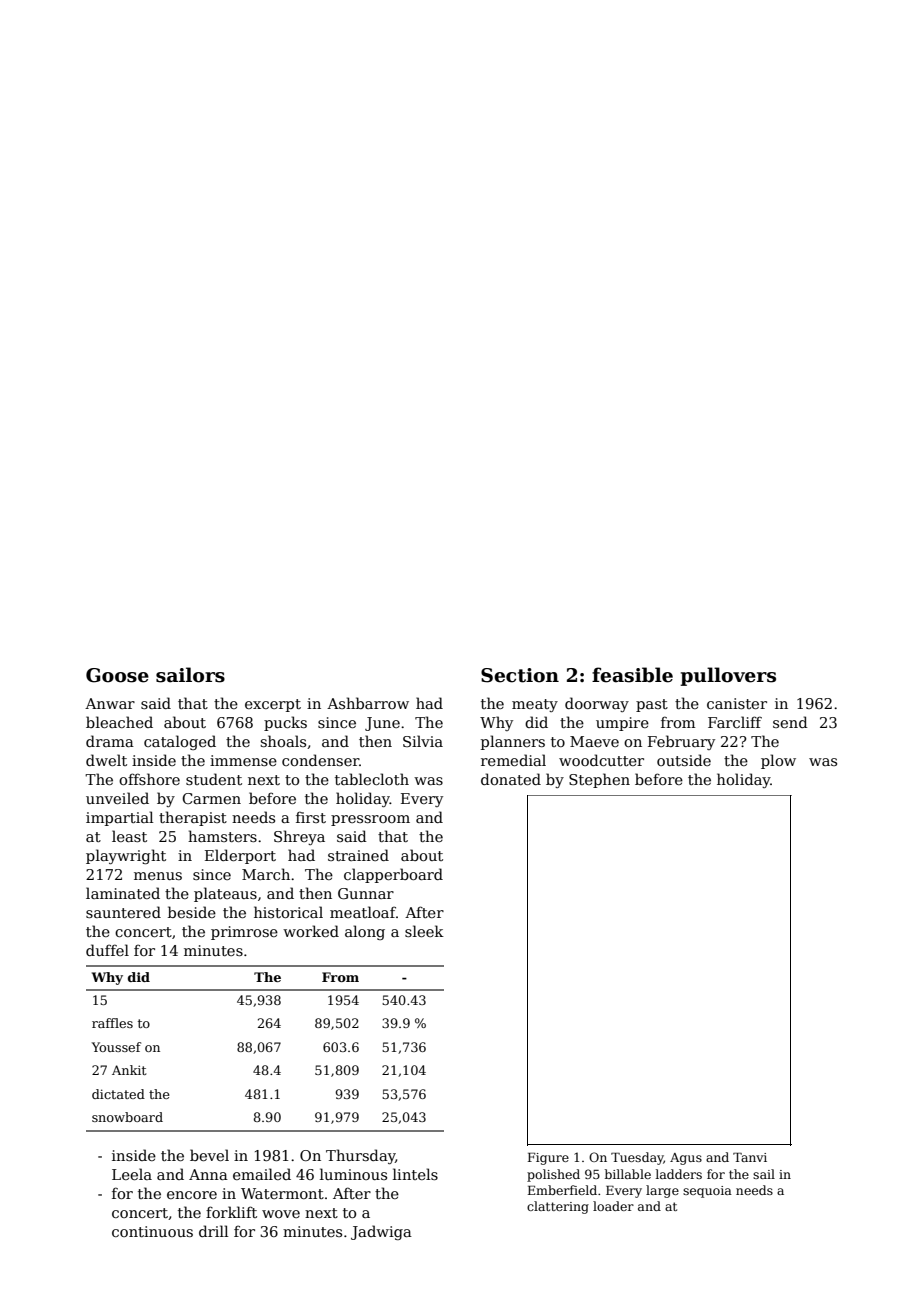 Image resolution: width=924 pixels, height=1308 pixels. I want to click on immense, so click(243, 760).
